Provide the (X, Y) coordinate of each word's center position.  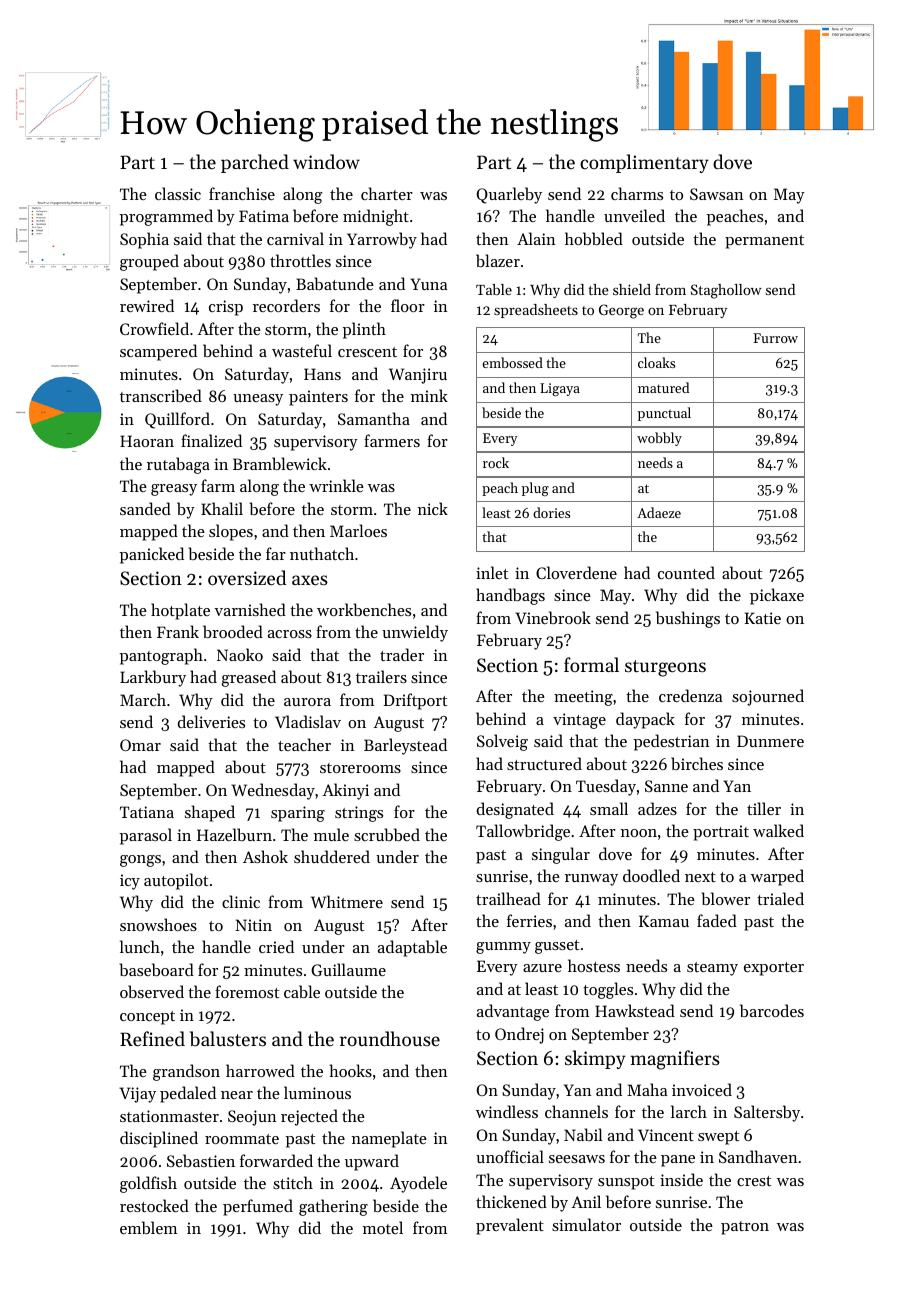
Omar (140, 745)
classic (178, 193)
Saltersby (767, 1113)
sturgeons (665, 668)
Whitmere (347, 901)
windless (507, 1111)
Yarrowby (382, 240)
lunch (140, 946)
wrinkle (336, 485)
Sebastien (201, 1160)
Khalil (222, 508)
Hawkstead (635, 1010)
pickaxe (777, 596)
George (621, 311)
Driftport (415, 701)
